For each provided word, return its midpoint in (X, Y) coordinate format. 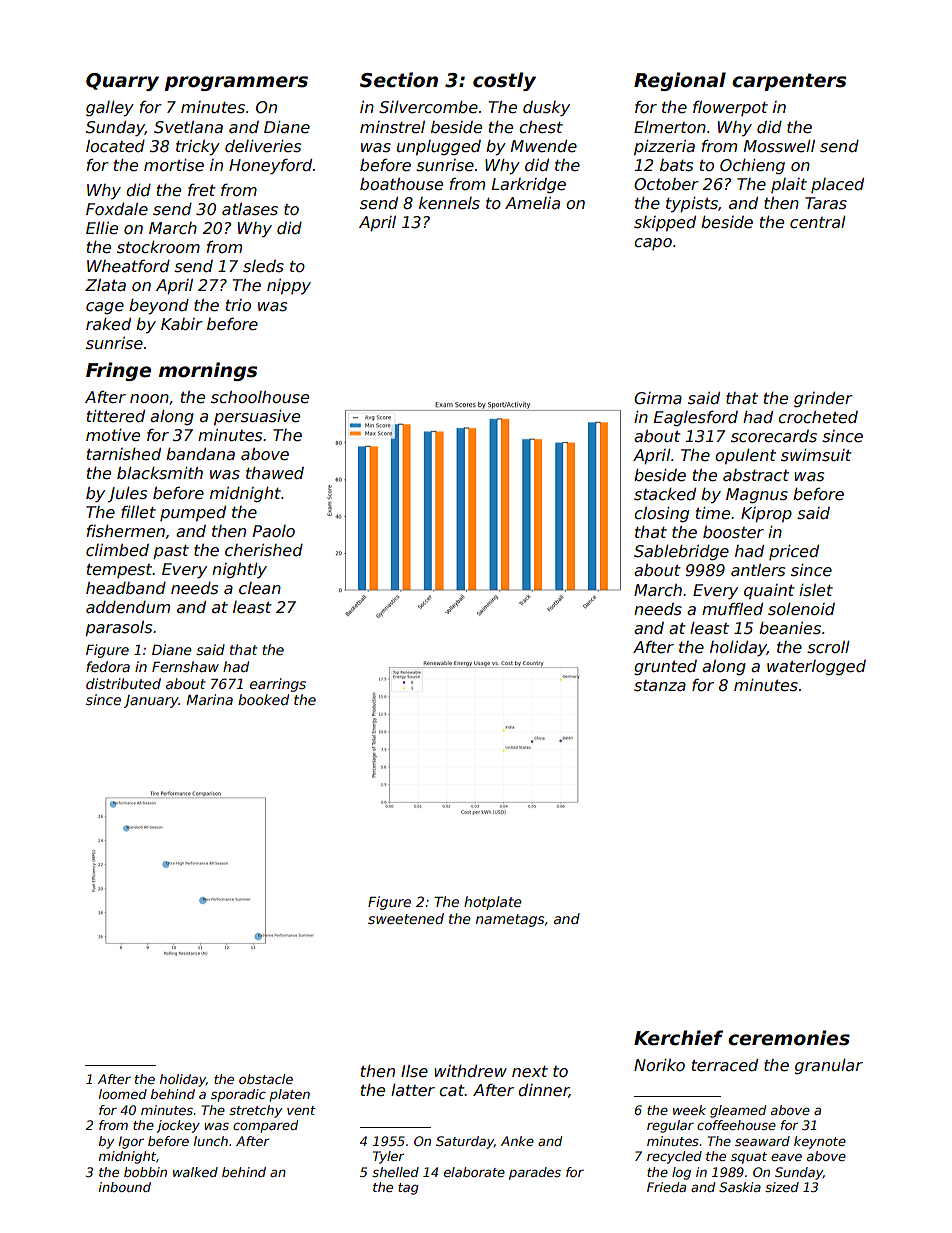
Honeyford (270, 166)
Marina (209, 699)
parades (535, 1173)
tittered (116, 416)
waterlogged (816, 667)
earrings (278, 685)
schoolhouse (260, 397)
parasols (118, 628)
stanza (660, 686)
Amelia (532, 203)
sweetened (406, 918)
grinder (823, 399)
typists (692, 204)
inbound (125, 1187)
